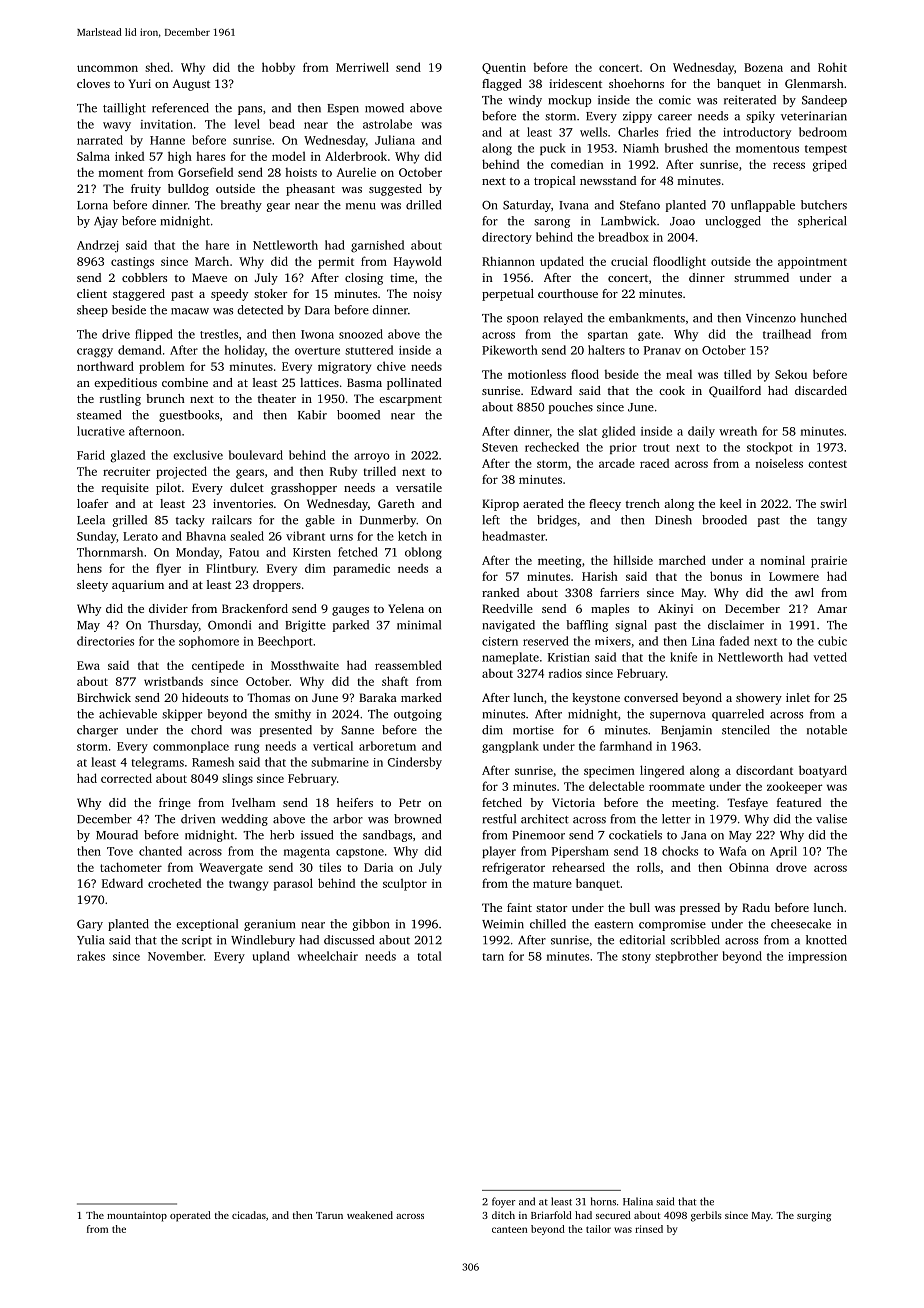 The image size is (924, 1308). I want to click on gangplank, so click(510, 747).
